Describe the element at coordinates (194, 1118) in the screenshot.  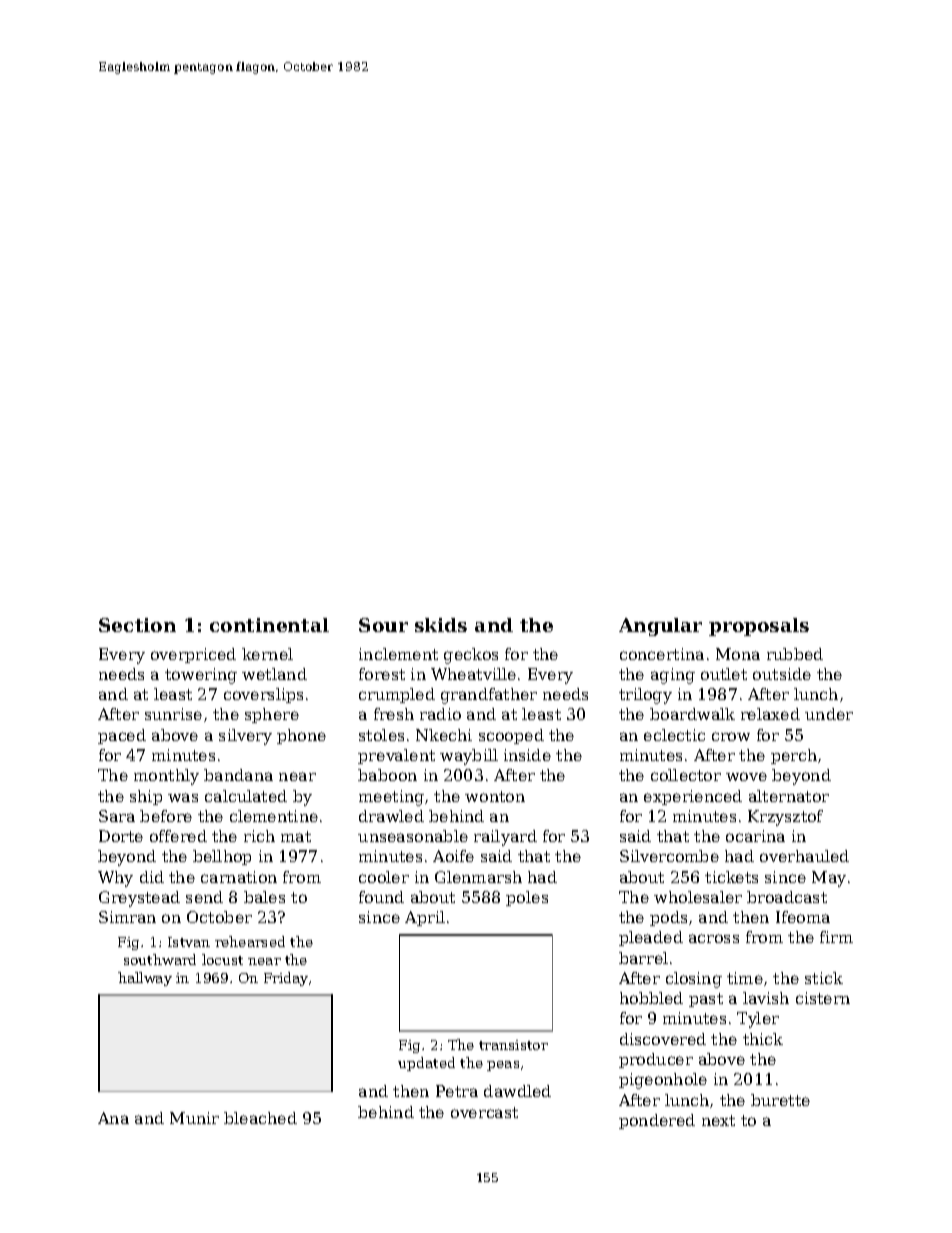
I see `Munir` at that location.
